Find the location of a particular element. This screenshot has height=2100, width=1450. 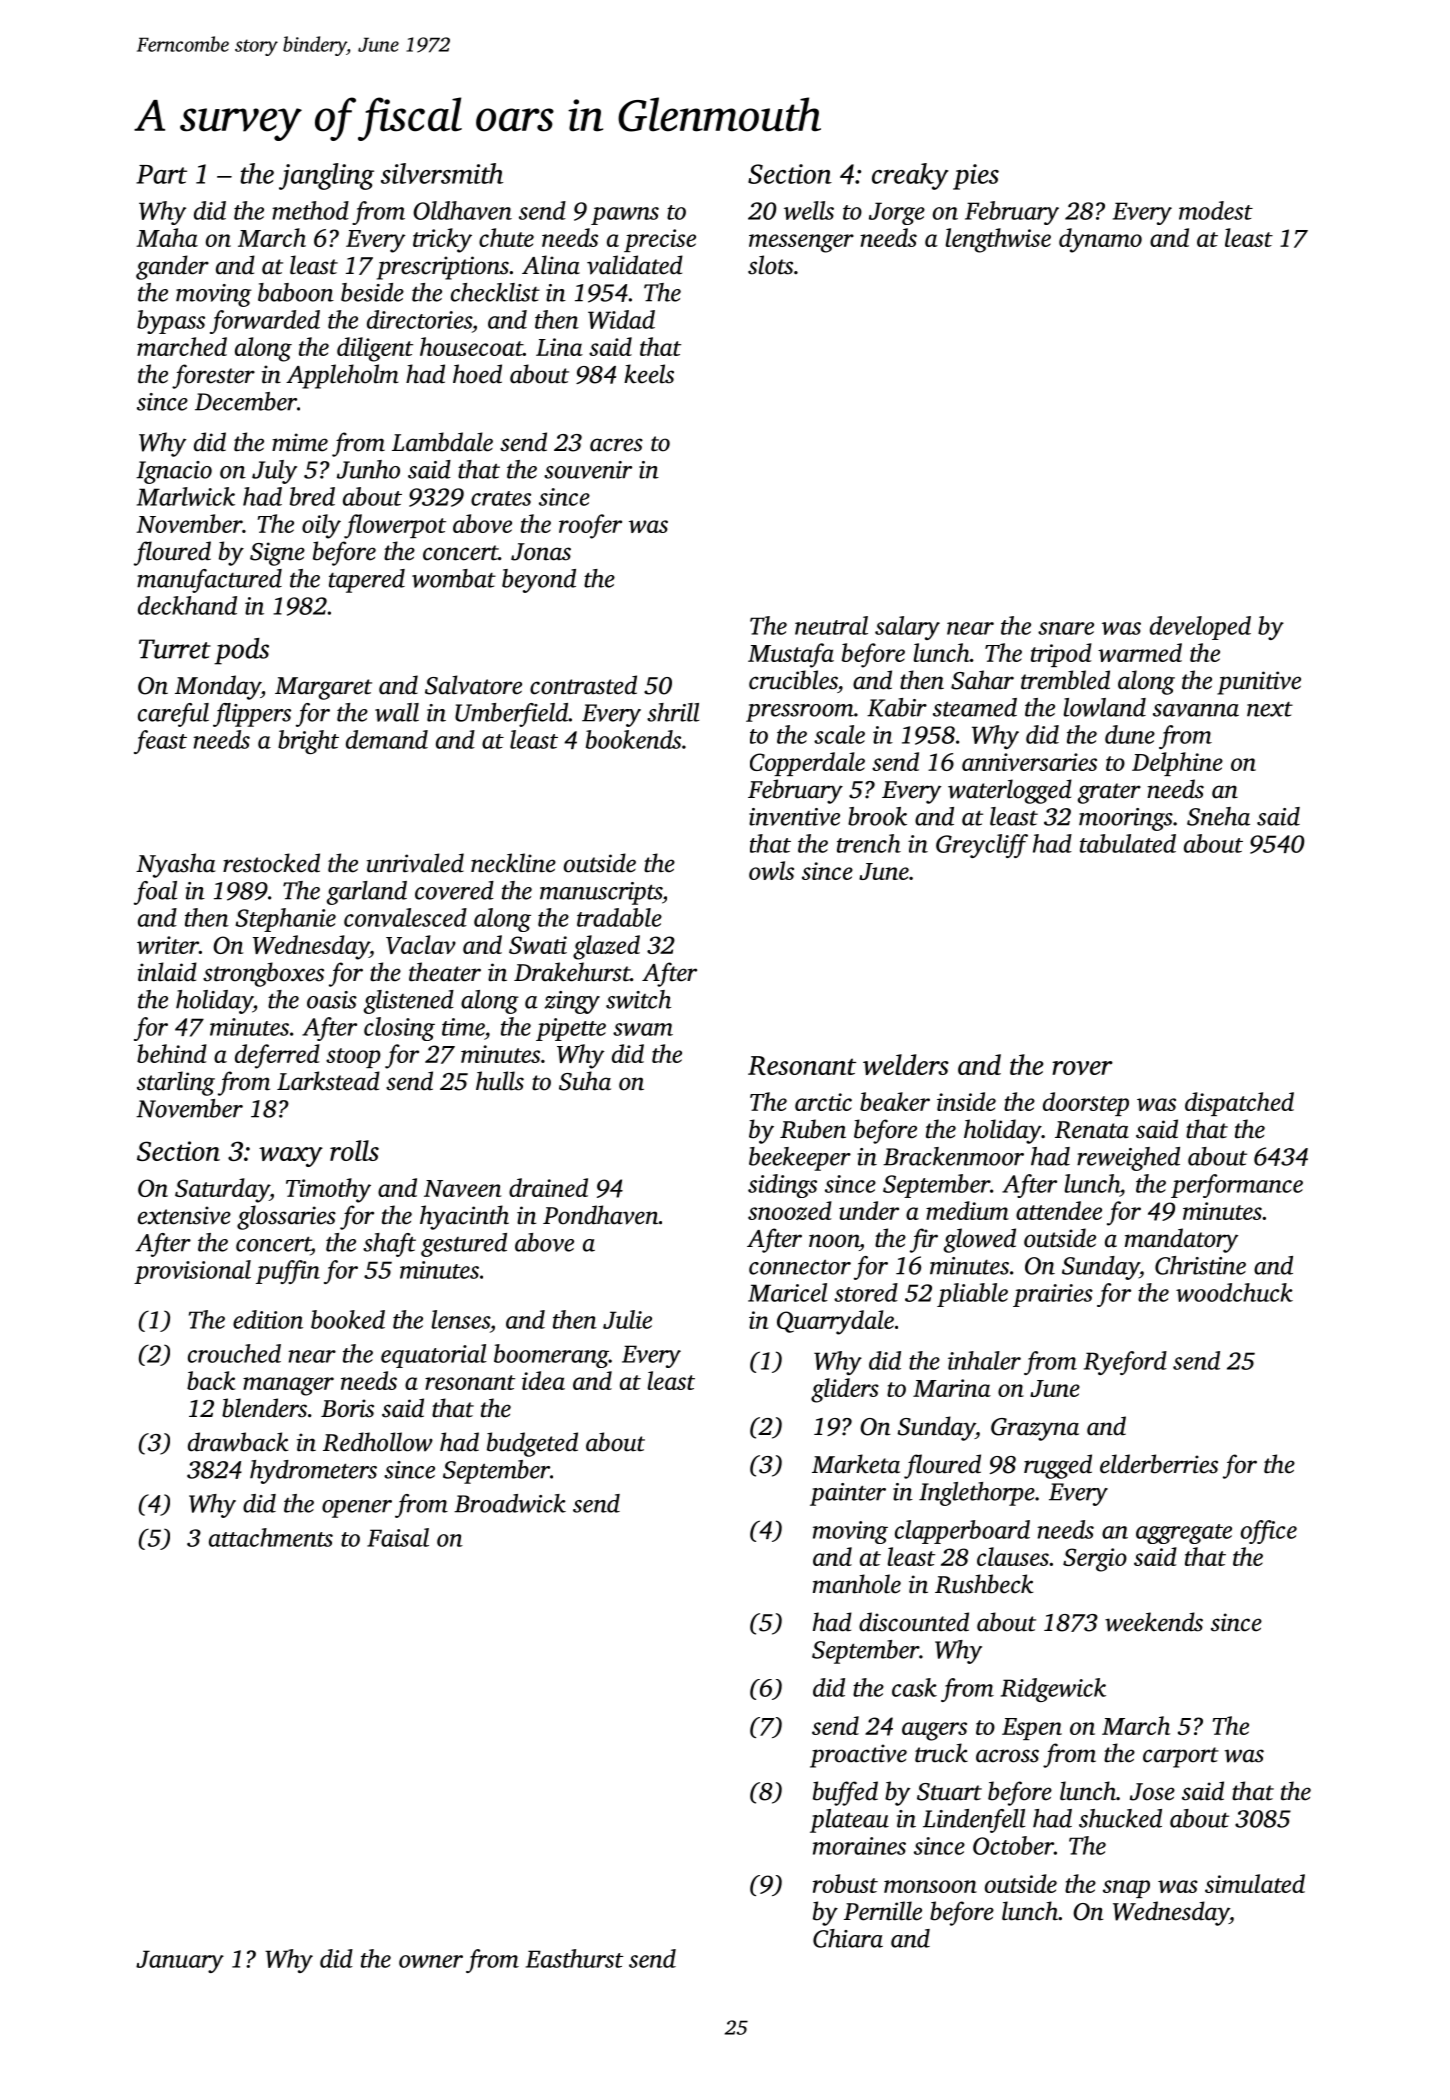

punitive is located at coordinates (1259, 683).
